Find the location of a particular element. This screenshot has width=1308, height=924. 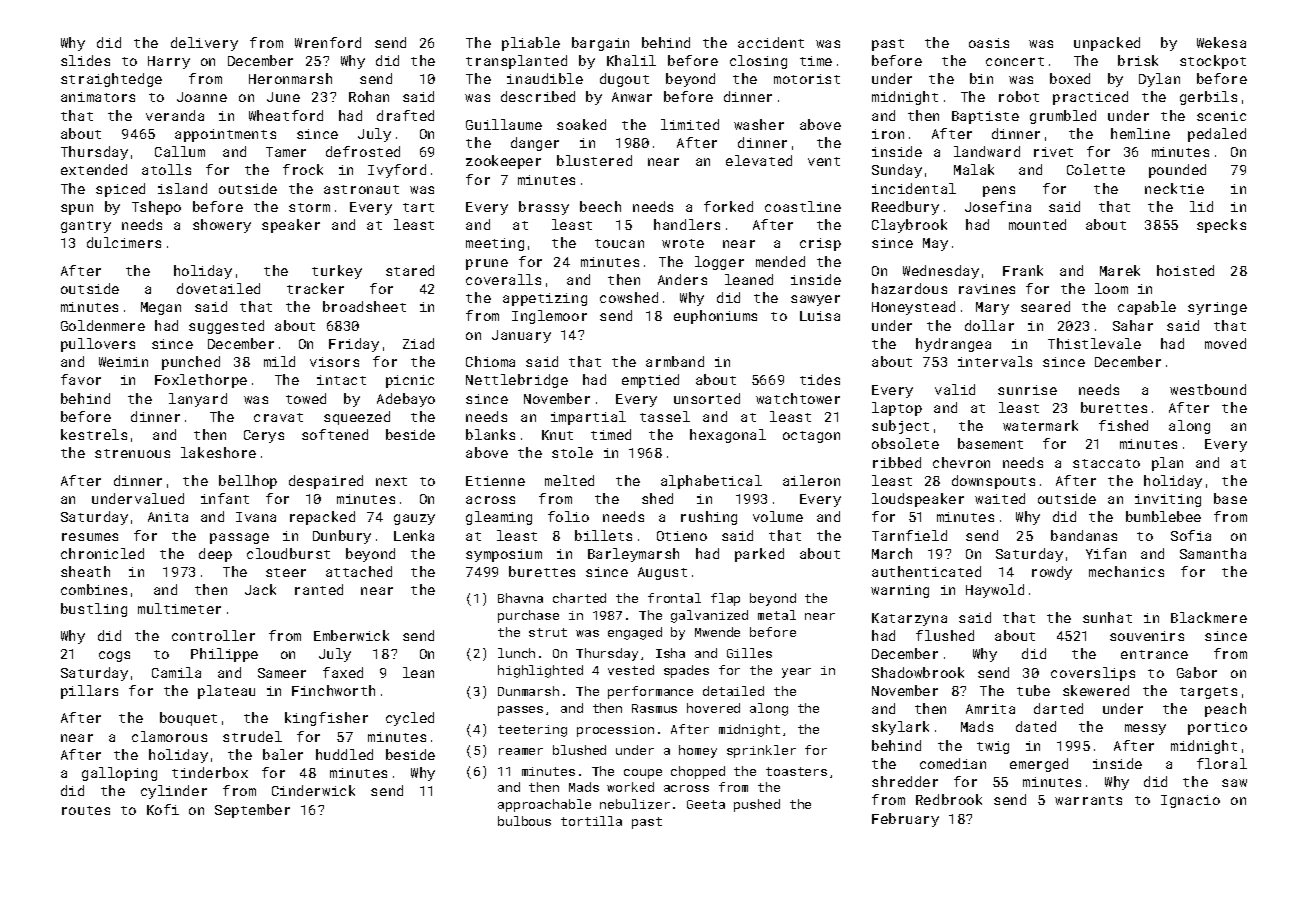

Friday is located at coordinates (354, 345).
